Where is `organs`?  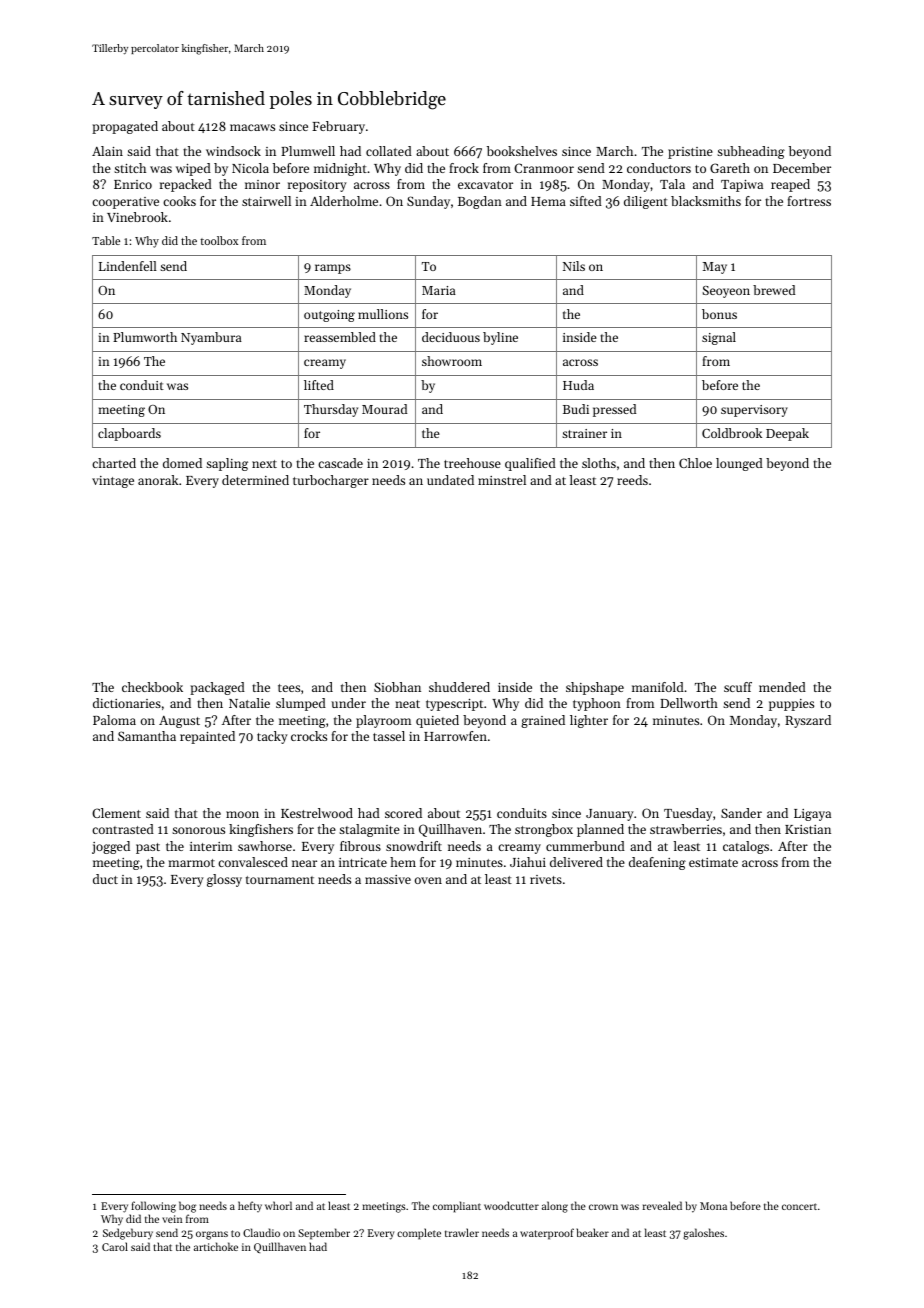
organs is located at coordinates (212, 1235).
